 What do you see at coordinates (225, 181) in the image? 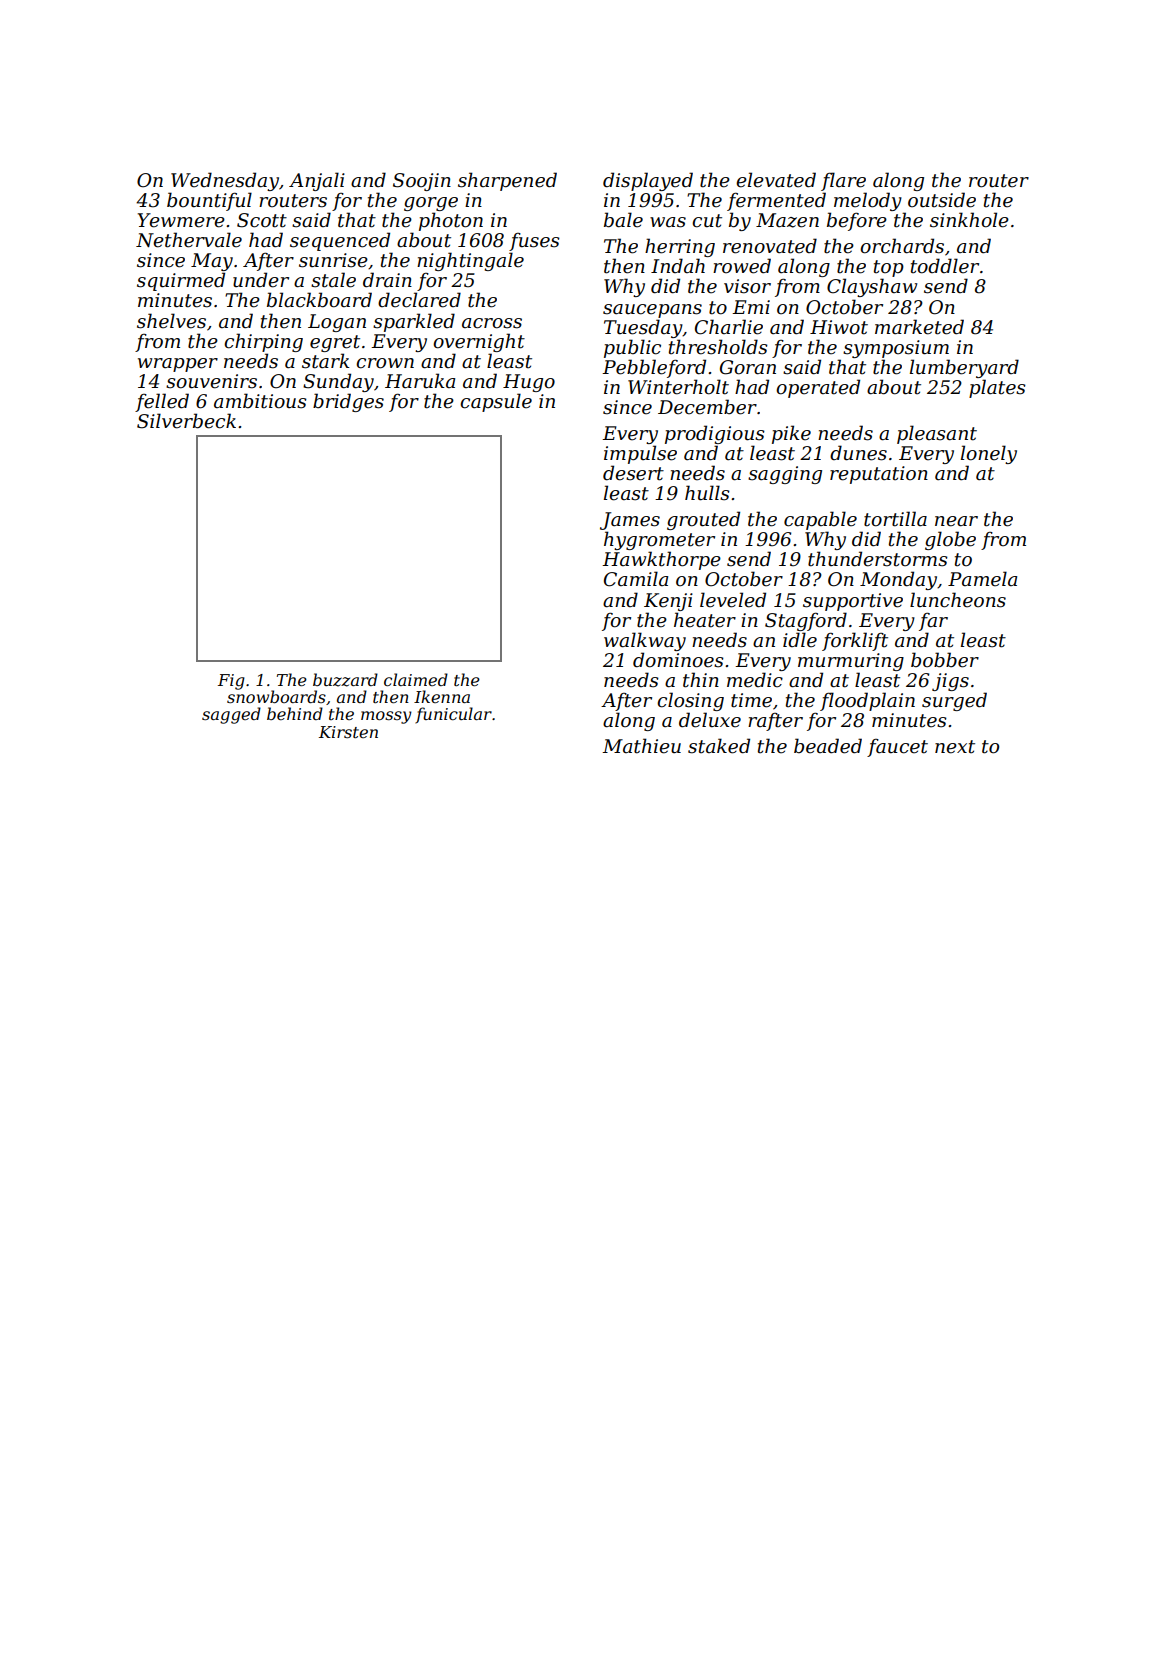
I see `Wednesday` at bounding box center [225, 181].
